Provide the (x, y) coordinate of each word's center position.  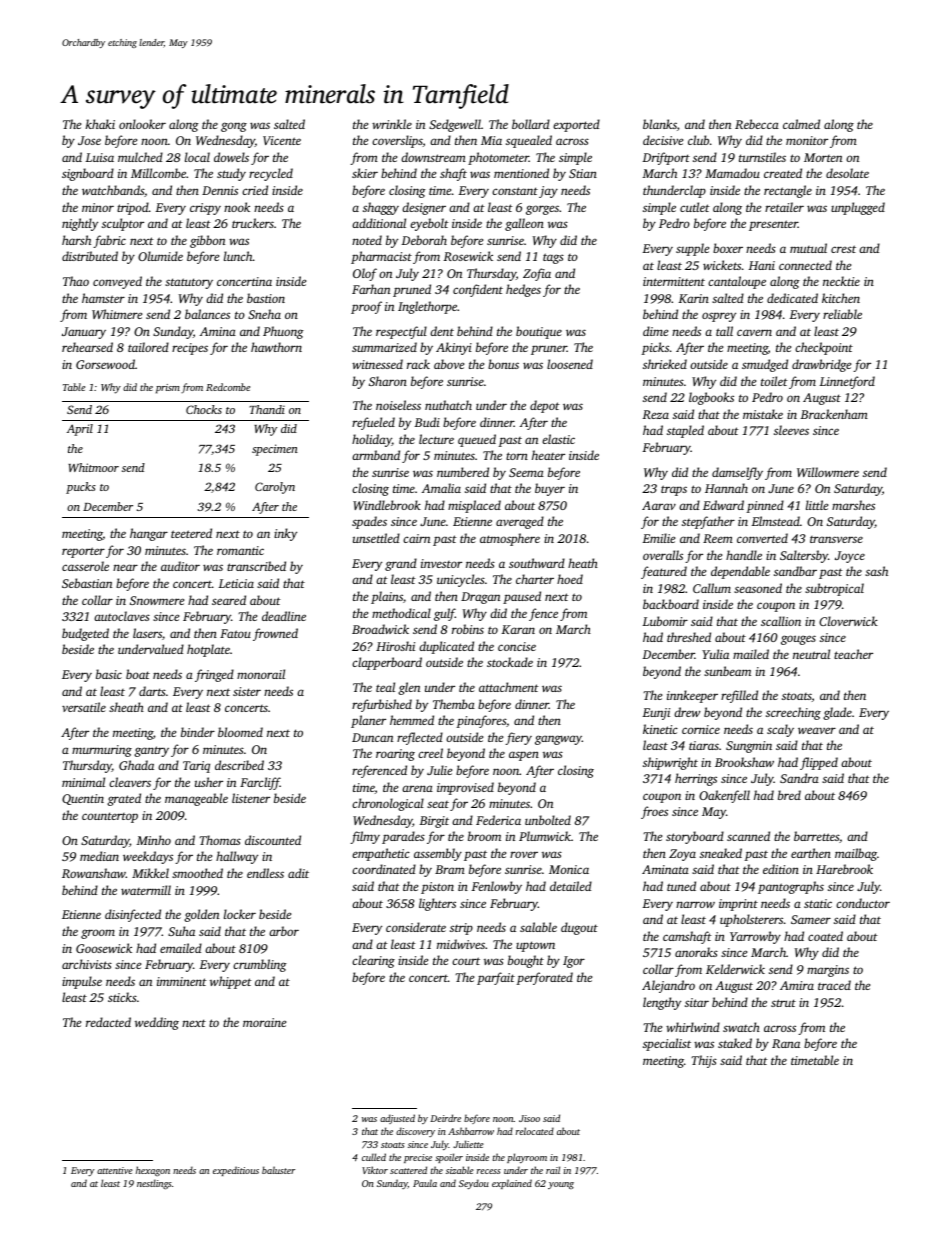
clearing (373, 961)
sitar (697, 1002)
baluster (278, 1170)
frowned (275, 634)
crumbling (260, 965)
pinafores (481, 721)
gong (234, 127)
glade (837, 713)
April (80, 430)
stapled (685, 431)
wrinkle (392, 124)
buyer (550, 489)
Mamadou (732, 173)
